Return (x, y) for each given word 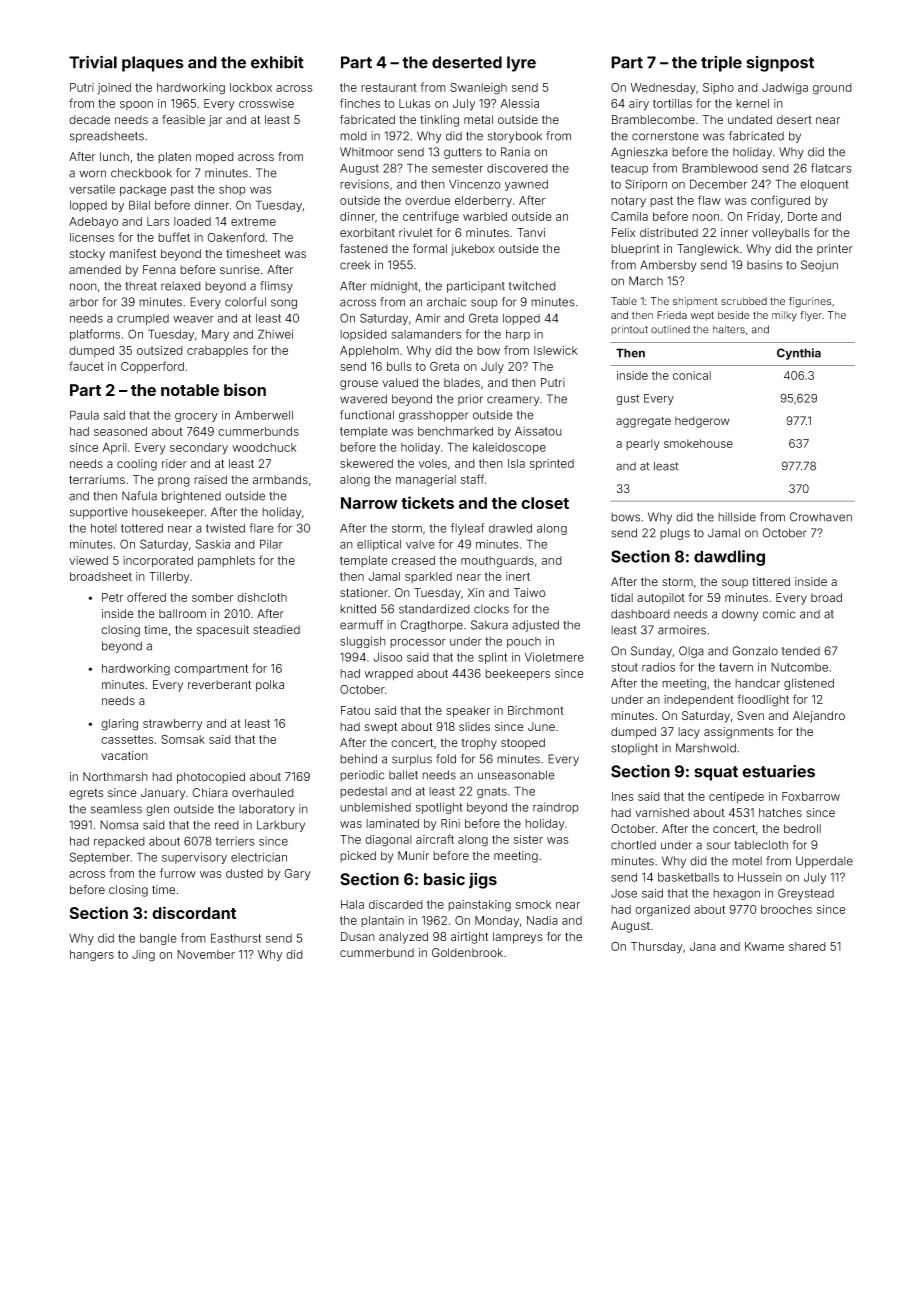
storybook (515, 137)
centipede (736, 797)
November (206, 954)
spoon (136, 105)
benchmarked (455, 431)
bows (625, 517)
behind (358, 759)
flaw (709, 200)
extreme (253, 221)
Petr (112, 597)
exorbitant (367, 232)
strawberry (173, 725)
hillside (737, 517)
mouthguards (497, 562)
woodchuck (264, 447)
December (718, 184)
